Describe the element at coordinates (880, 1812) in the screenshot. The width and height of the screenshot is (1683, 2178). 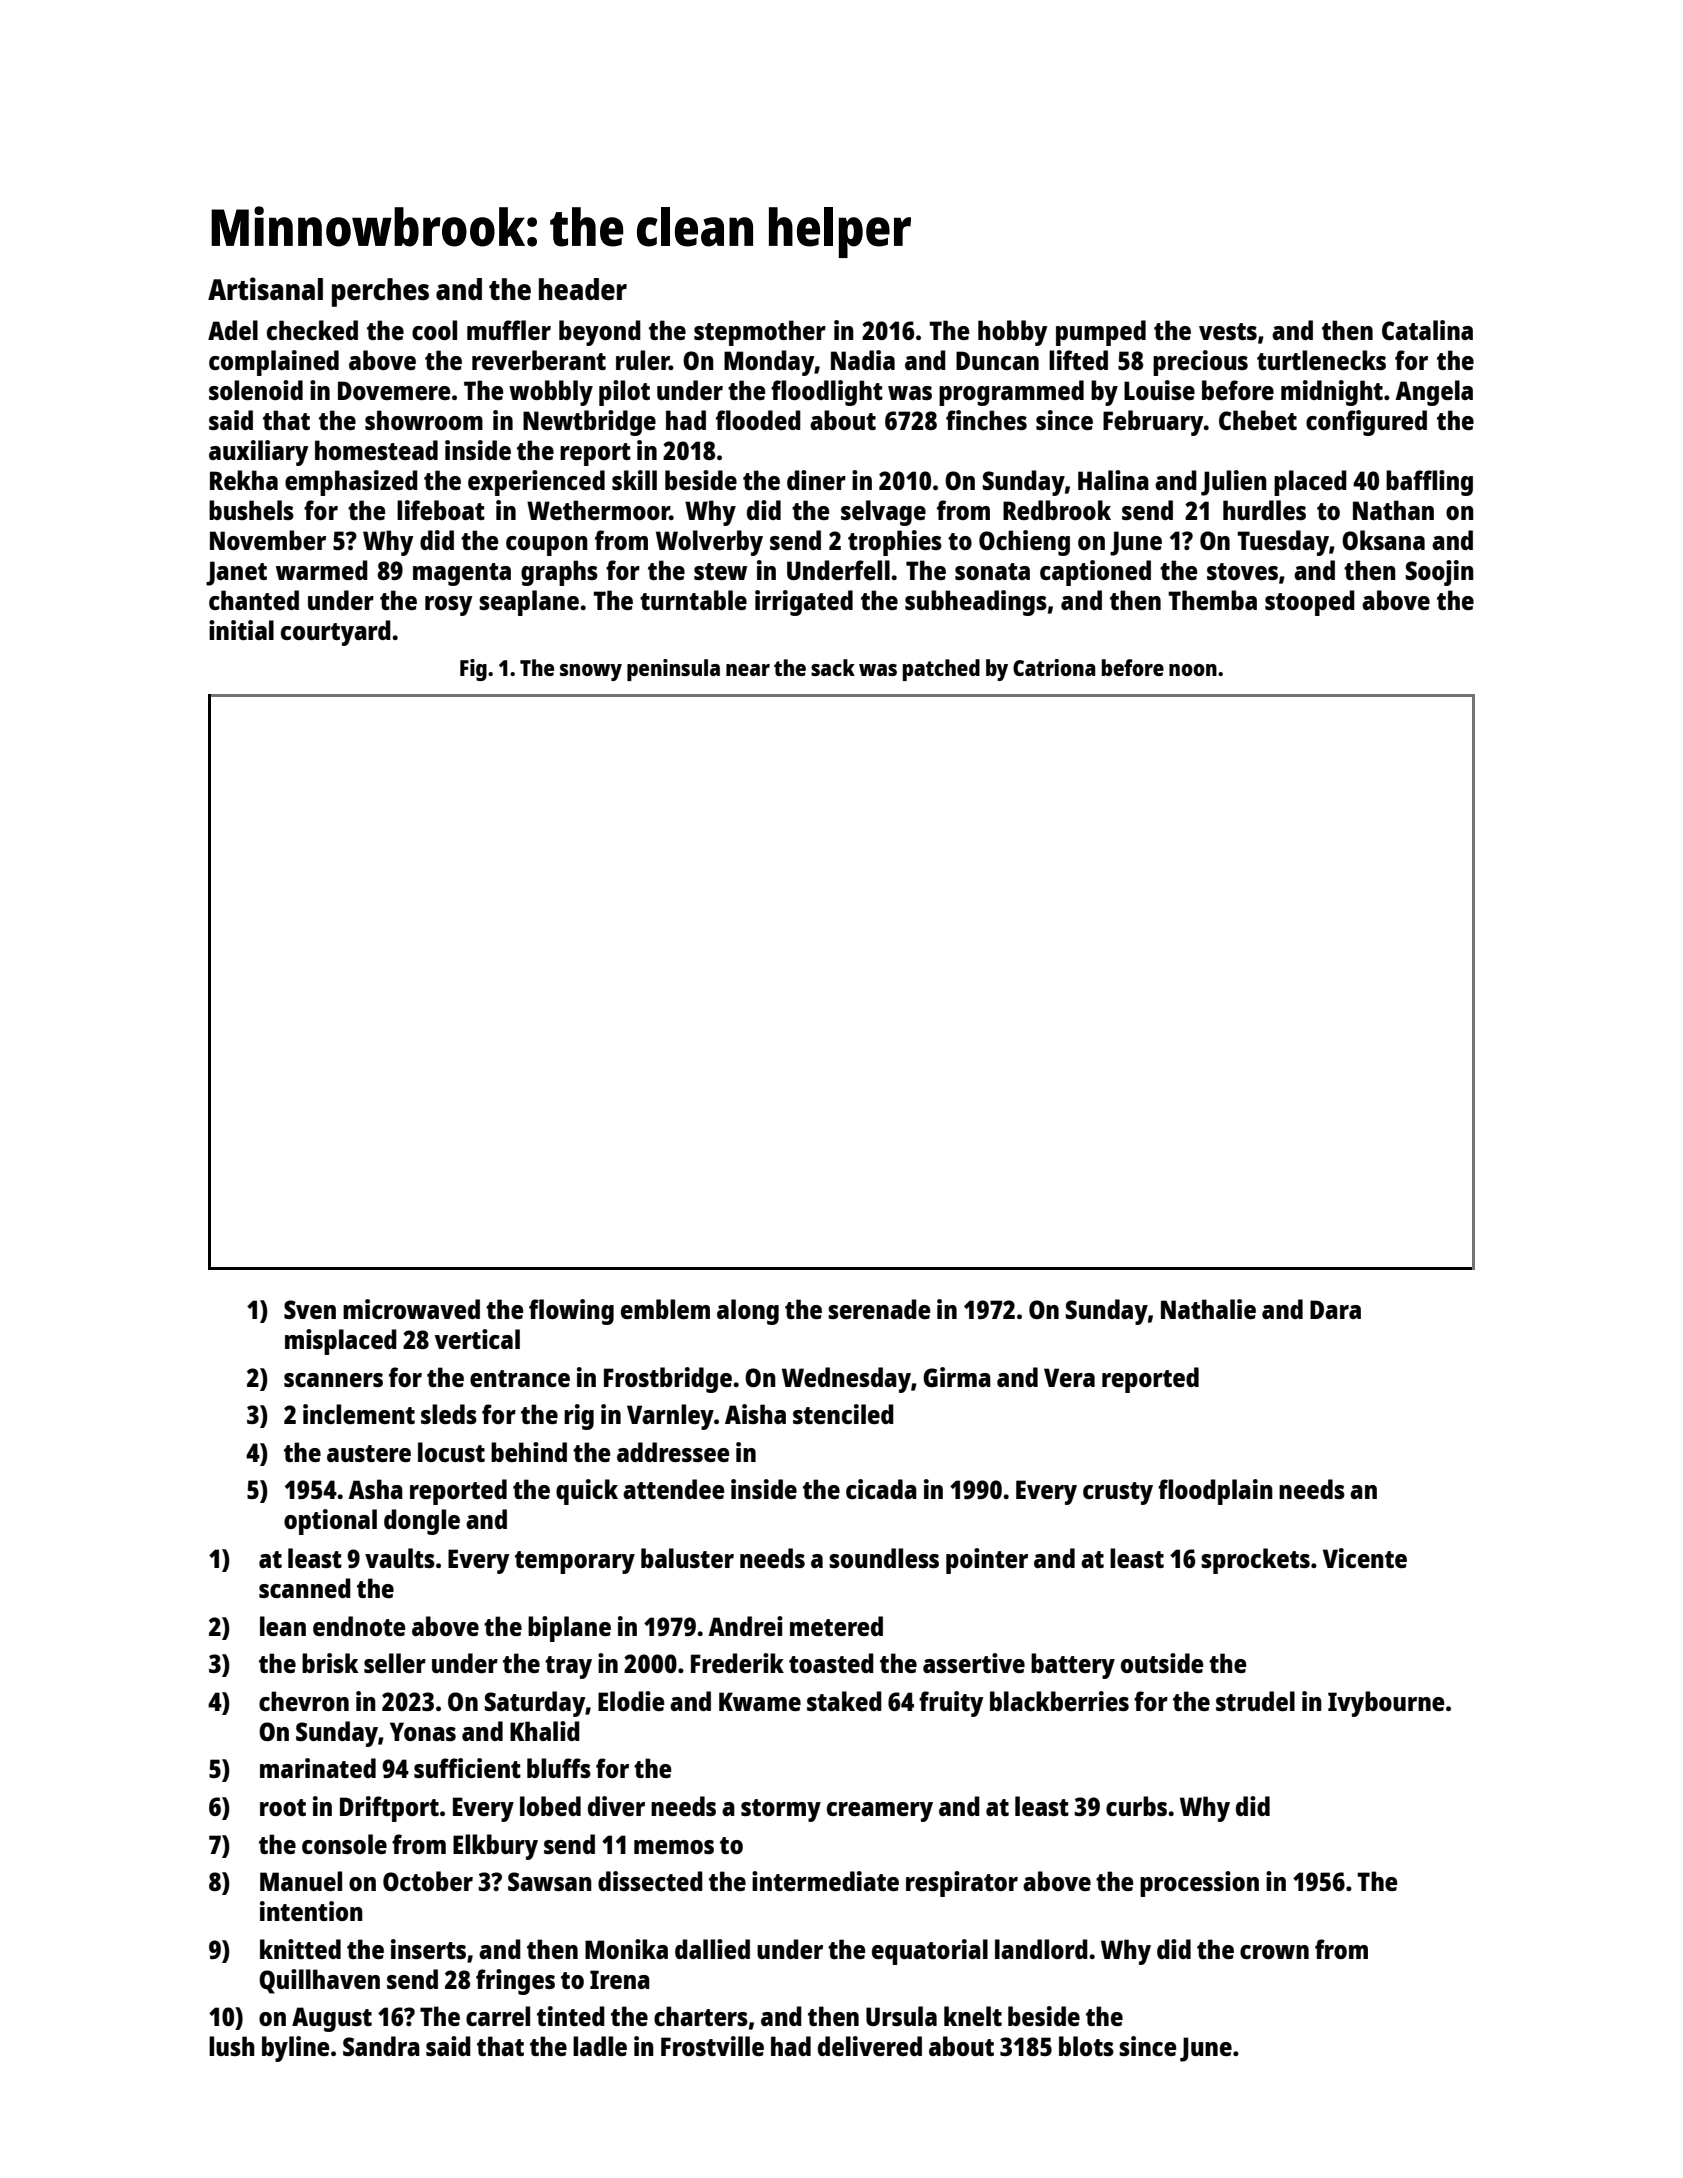
I see `creamery` at that location.
